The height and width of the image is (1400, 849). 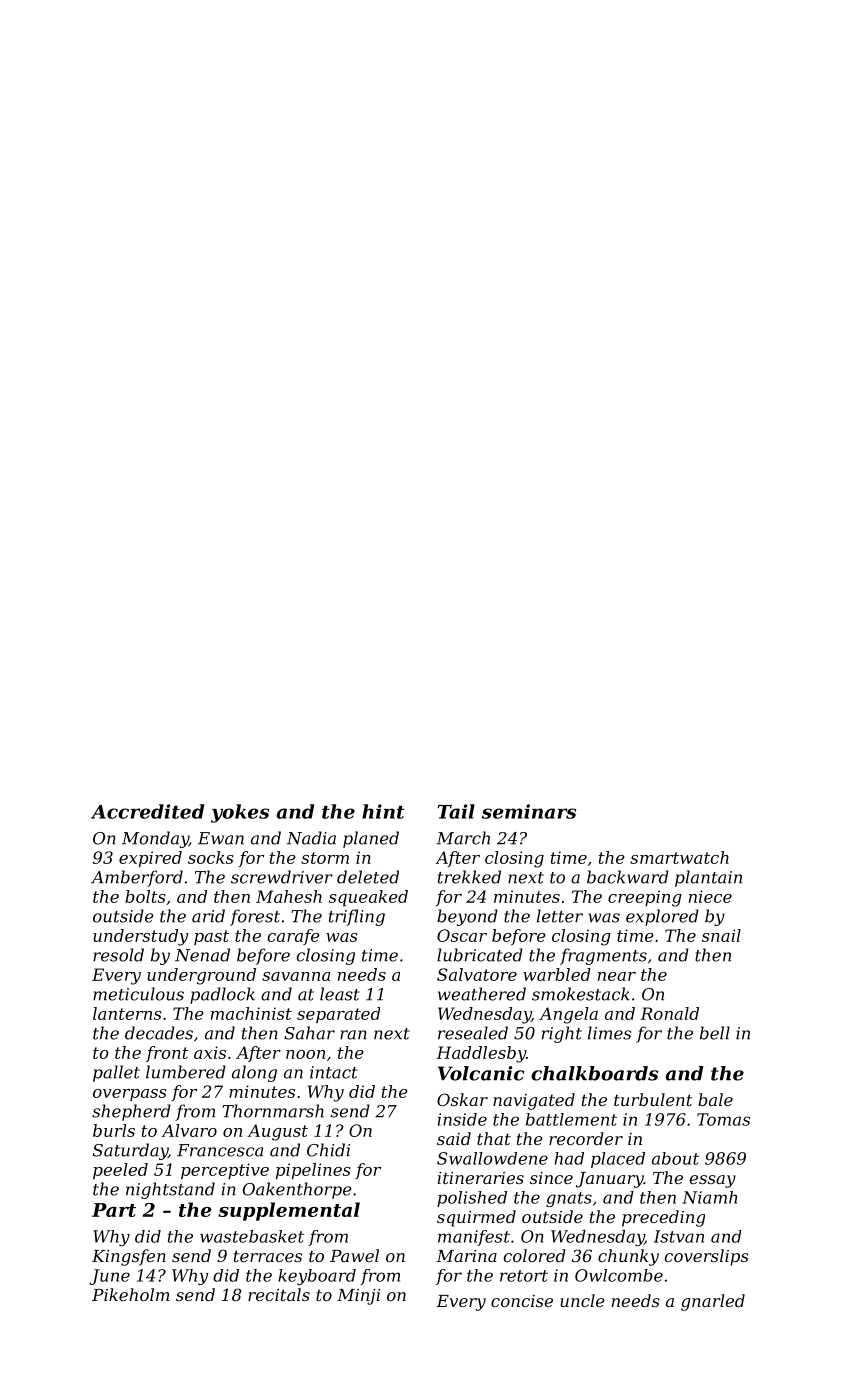 I want to click on squeaked, so click(x=368, y=898).
